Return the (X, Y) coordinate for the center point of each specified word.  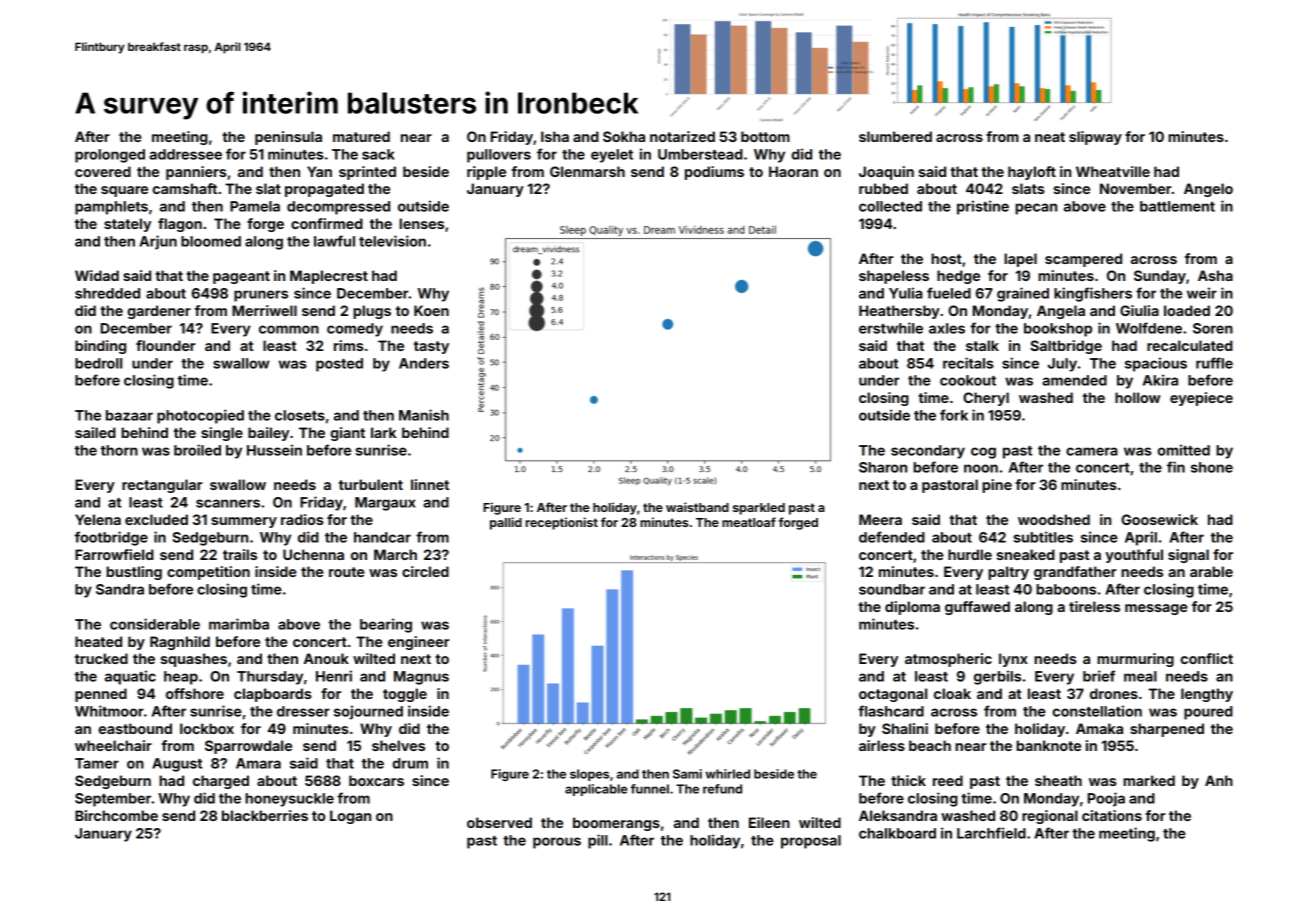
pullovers (499, 156)
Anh (1219, 780)
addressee (185, 154)
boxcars (376, 780)
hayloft (1032, 173)
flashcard (891, 711)
